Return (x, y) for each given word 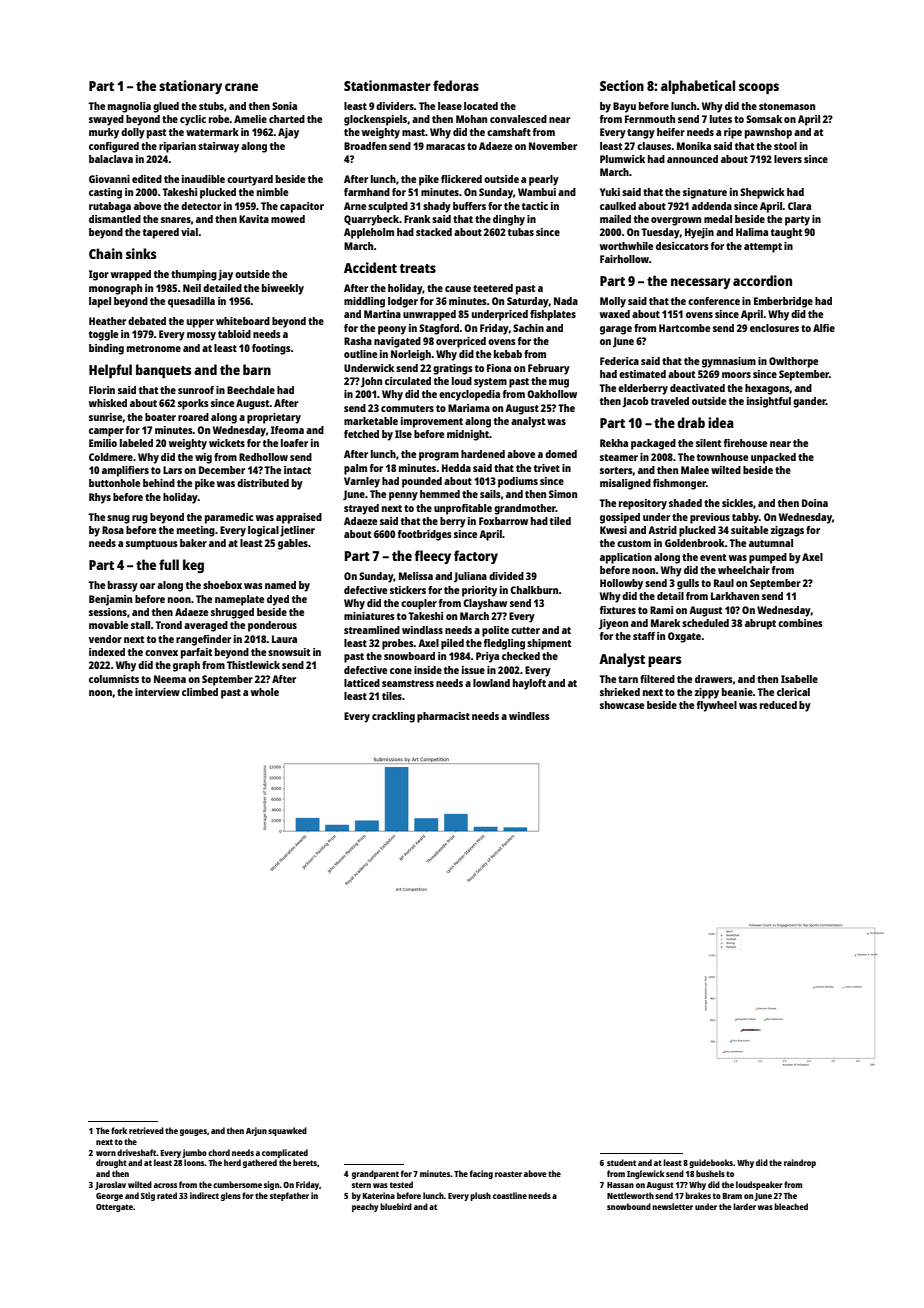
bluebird (396, 1206)
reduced (778, 705)
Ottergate (114, 1208)
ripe (733, 133)
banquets (163, 371)
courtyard (250, 180)
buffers (469, 206)
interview (157, 692)
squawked (287, 1131)
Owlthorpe (793, 362)
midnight (468, 435)
